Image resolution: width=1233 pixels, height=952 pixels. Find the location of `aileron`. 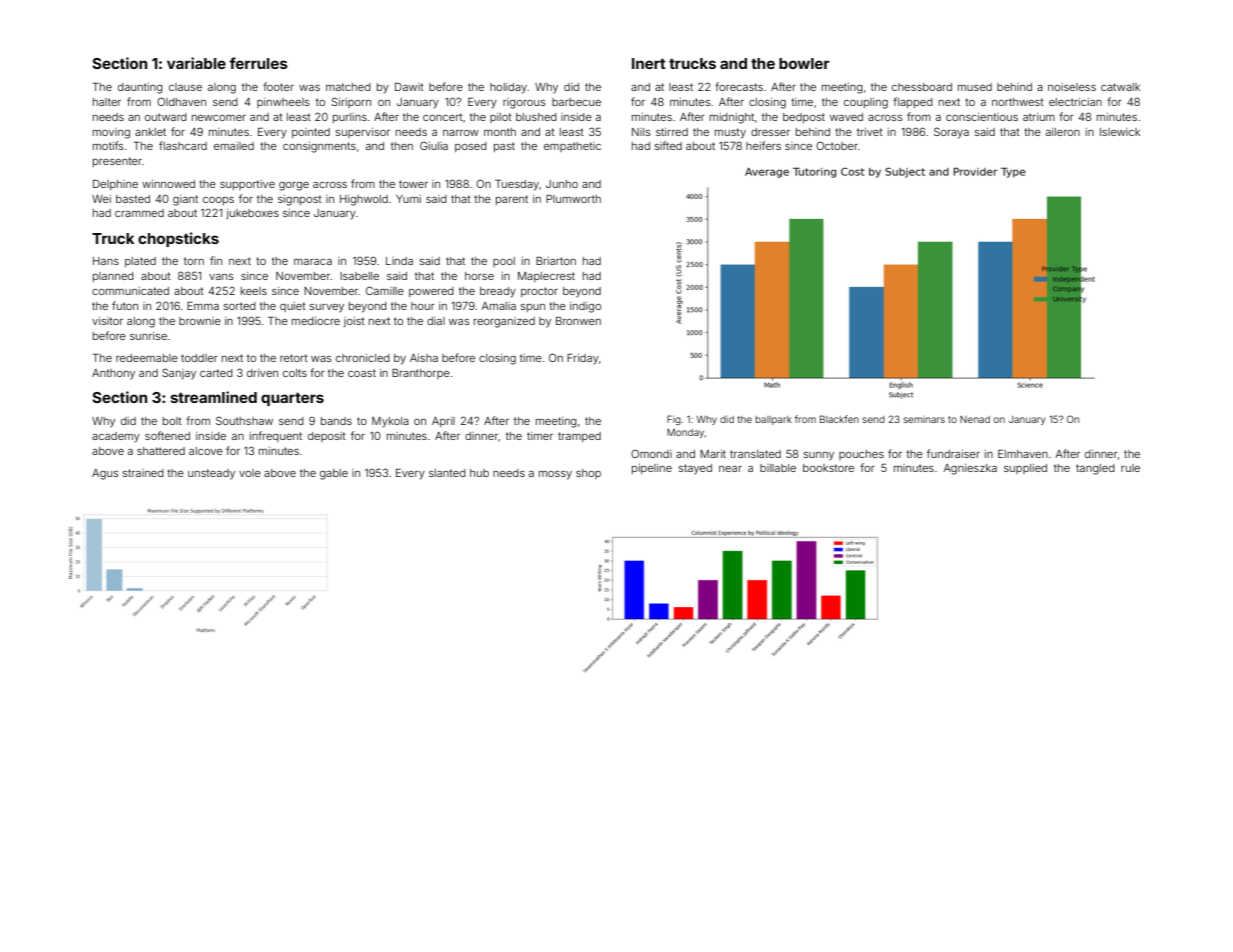

aileron is located at coordinates (1063, 132).
